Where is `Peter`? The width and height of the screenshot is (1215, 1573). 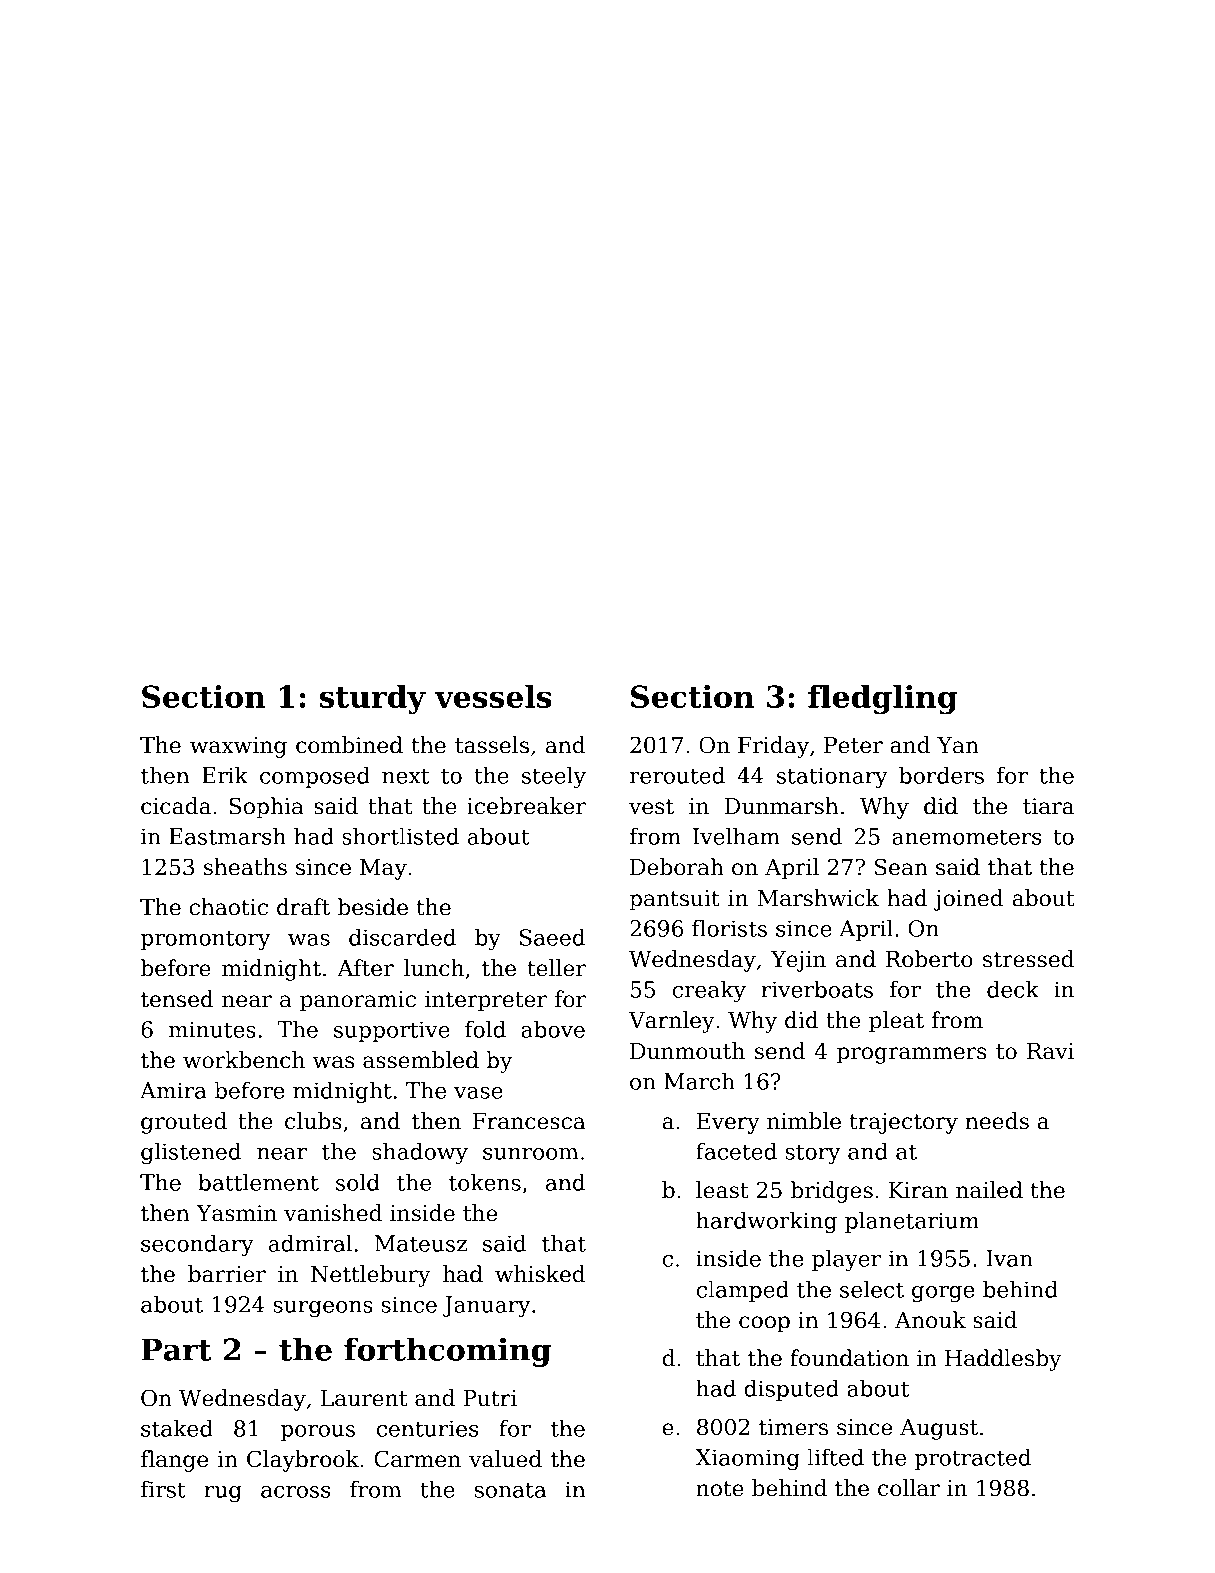 Peter is located at coordinates (853, 745).
